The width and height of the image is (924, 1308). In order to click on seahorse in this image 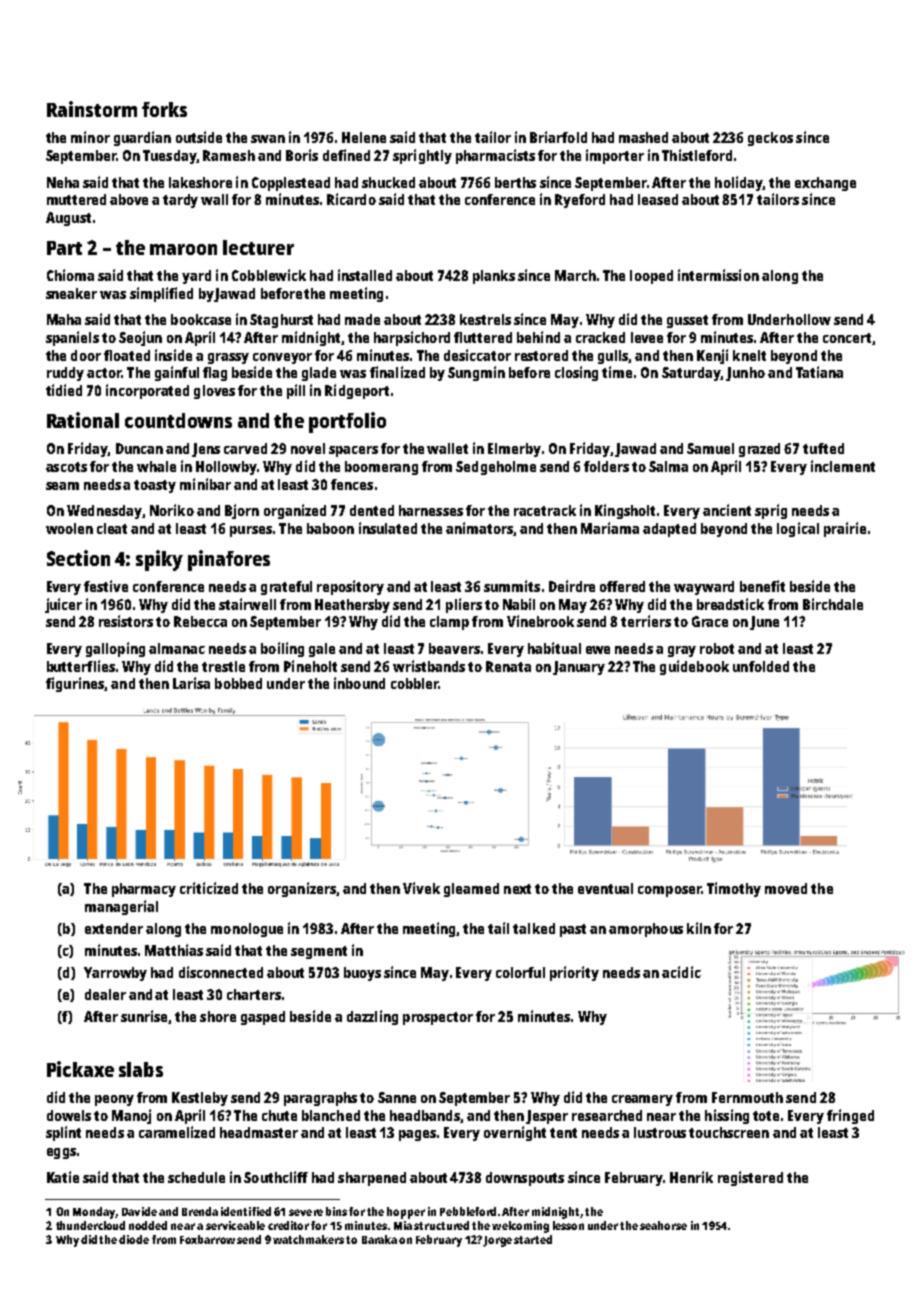, I will do `click(663, 1225)`.
